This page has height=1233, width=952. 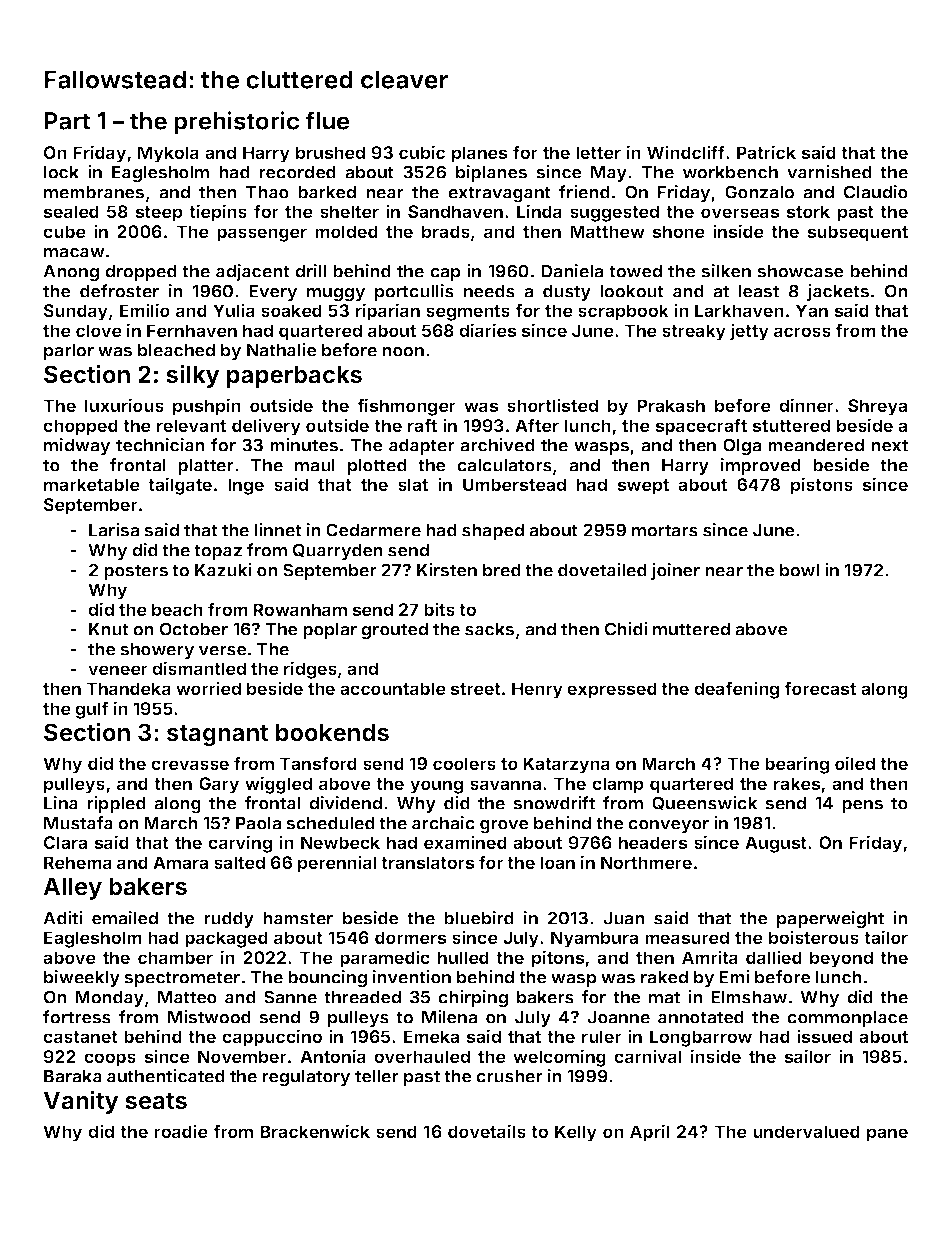 I want to click on Windcliff, so click(x=686, y=152).
